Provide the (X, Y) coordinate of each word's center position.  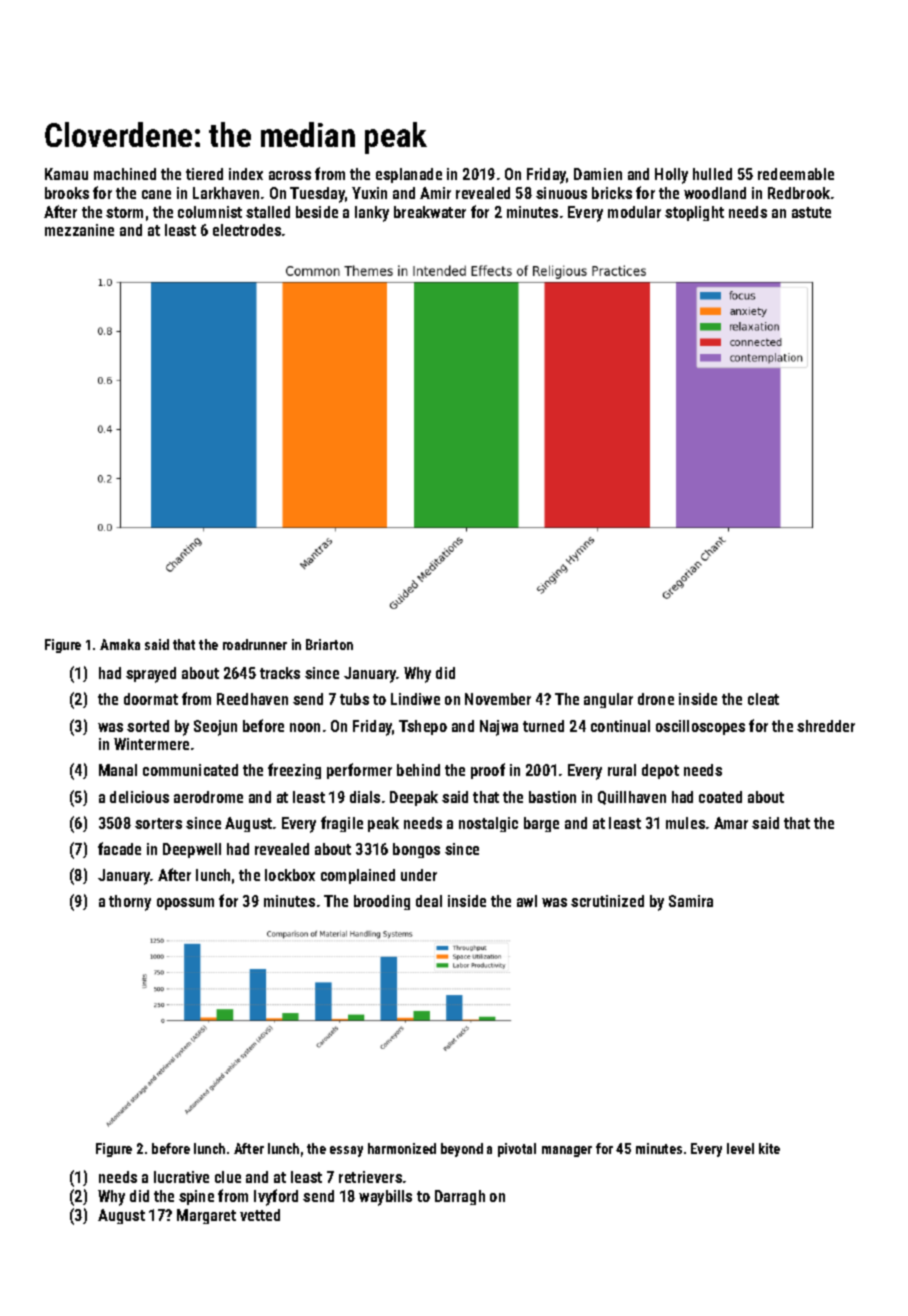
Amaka (120, 644)
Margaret (206, 1216)
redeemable (796, 174)
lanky (372, 214)
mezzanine (79, 230)
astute (811, 212)
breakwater (430, 212)
